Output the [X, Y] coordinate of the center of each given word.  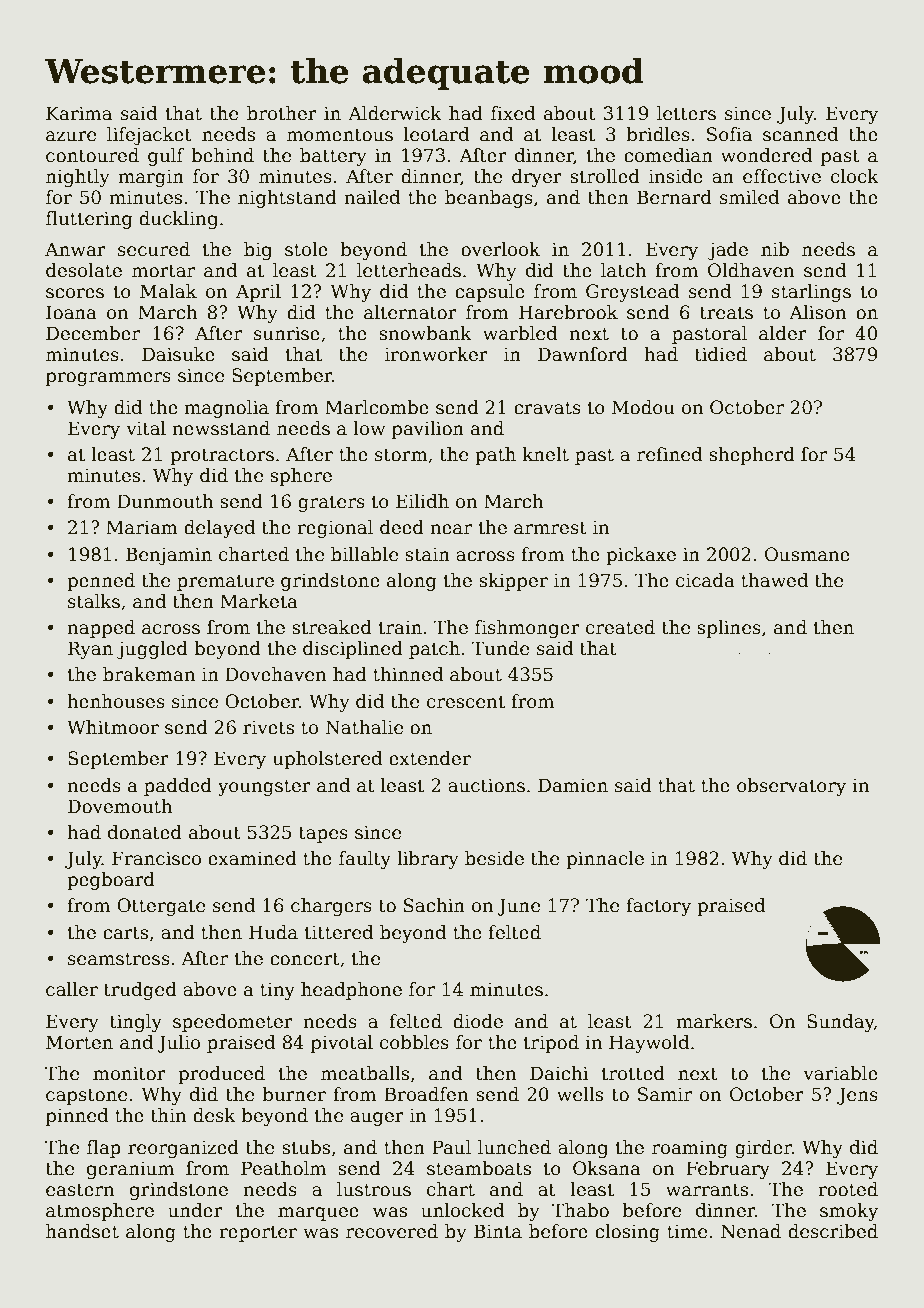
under [195, 1210]
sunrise [287, 333]
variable [840, 1073]
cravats [547, 408]
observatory [791, 787]
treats [726, 313]
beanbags [489, 199]
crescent [466, 702]
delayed [219, 529]
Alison [817, 312]
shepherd [752, 456]
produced [221, 1075]
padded [178, 787]
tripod [551, 1044]
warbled [520, 333]
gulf [166, 157]
